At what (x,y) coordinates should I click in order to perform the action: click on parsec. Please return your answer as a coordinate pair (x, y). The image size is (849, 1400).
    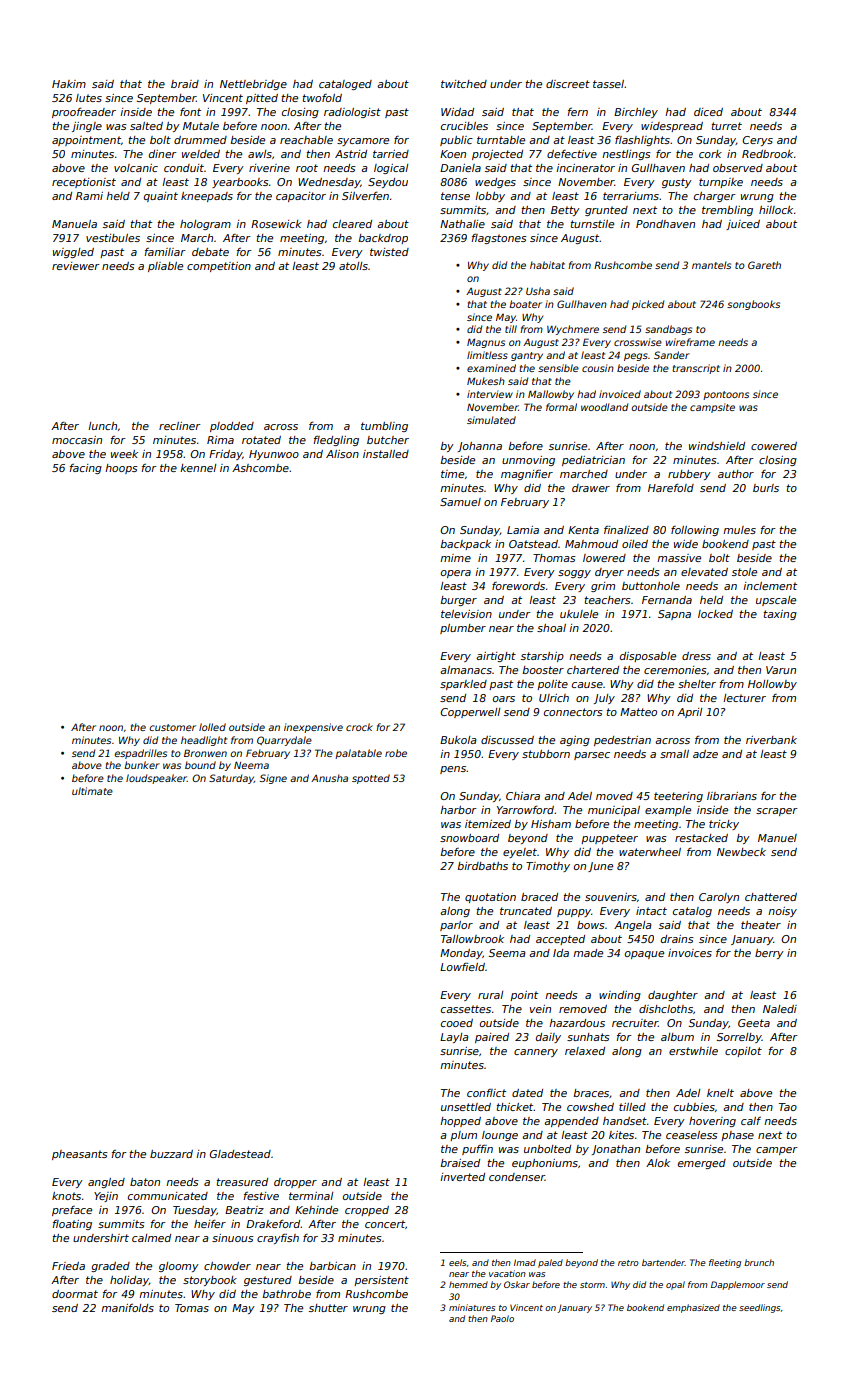
    Looking at the image, I should click on (592, 756).
